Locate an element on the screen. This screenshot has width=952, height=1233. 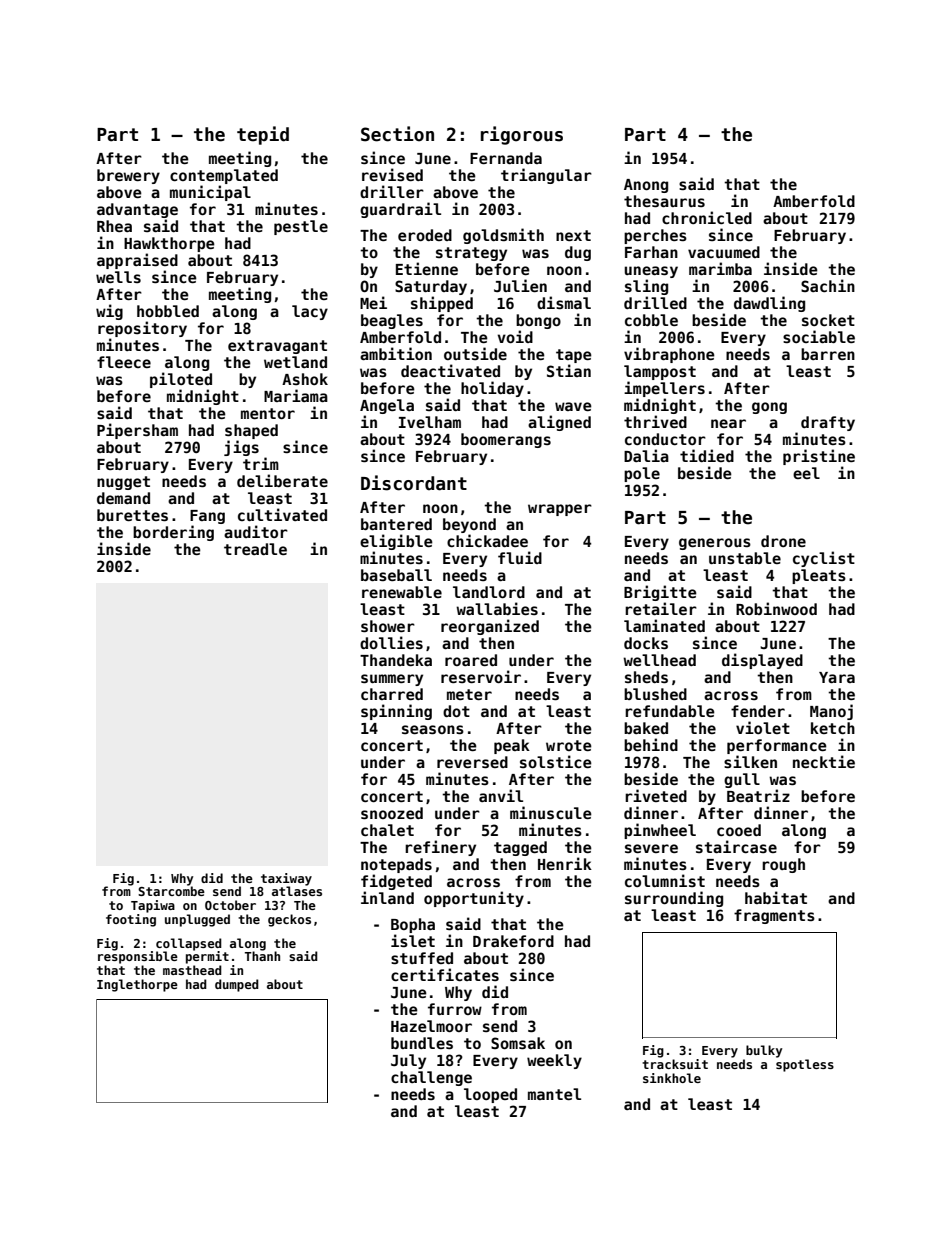
fender is located at coordinates (758, 711).
